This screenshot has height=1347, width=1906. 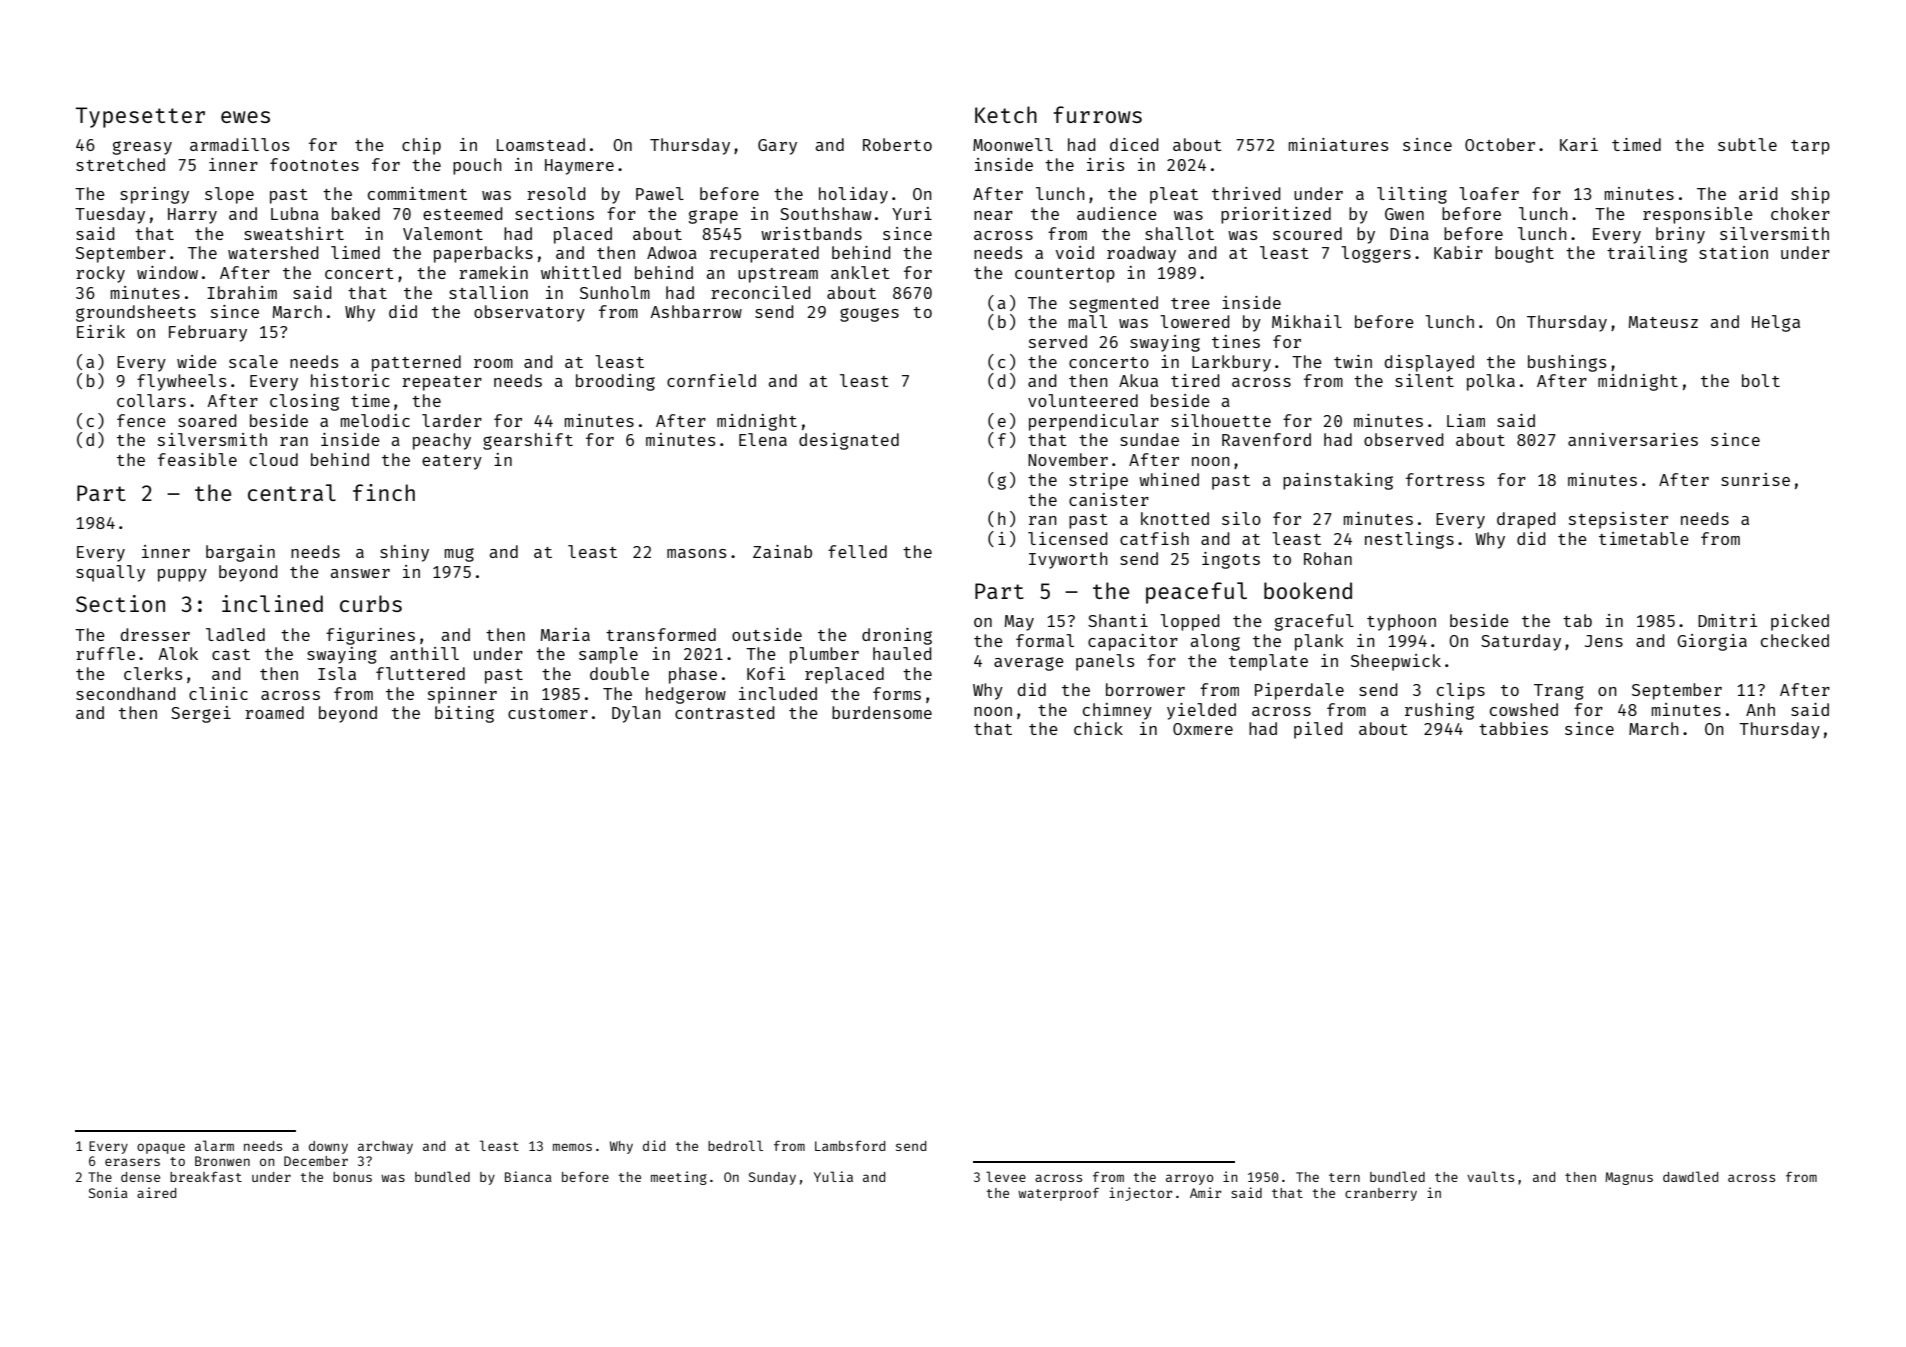 What do you see at coordinates (214, 1145) in the screenshot?
I see `alarm` at bounding box center [214, 1145].
